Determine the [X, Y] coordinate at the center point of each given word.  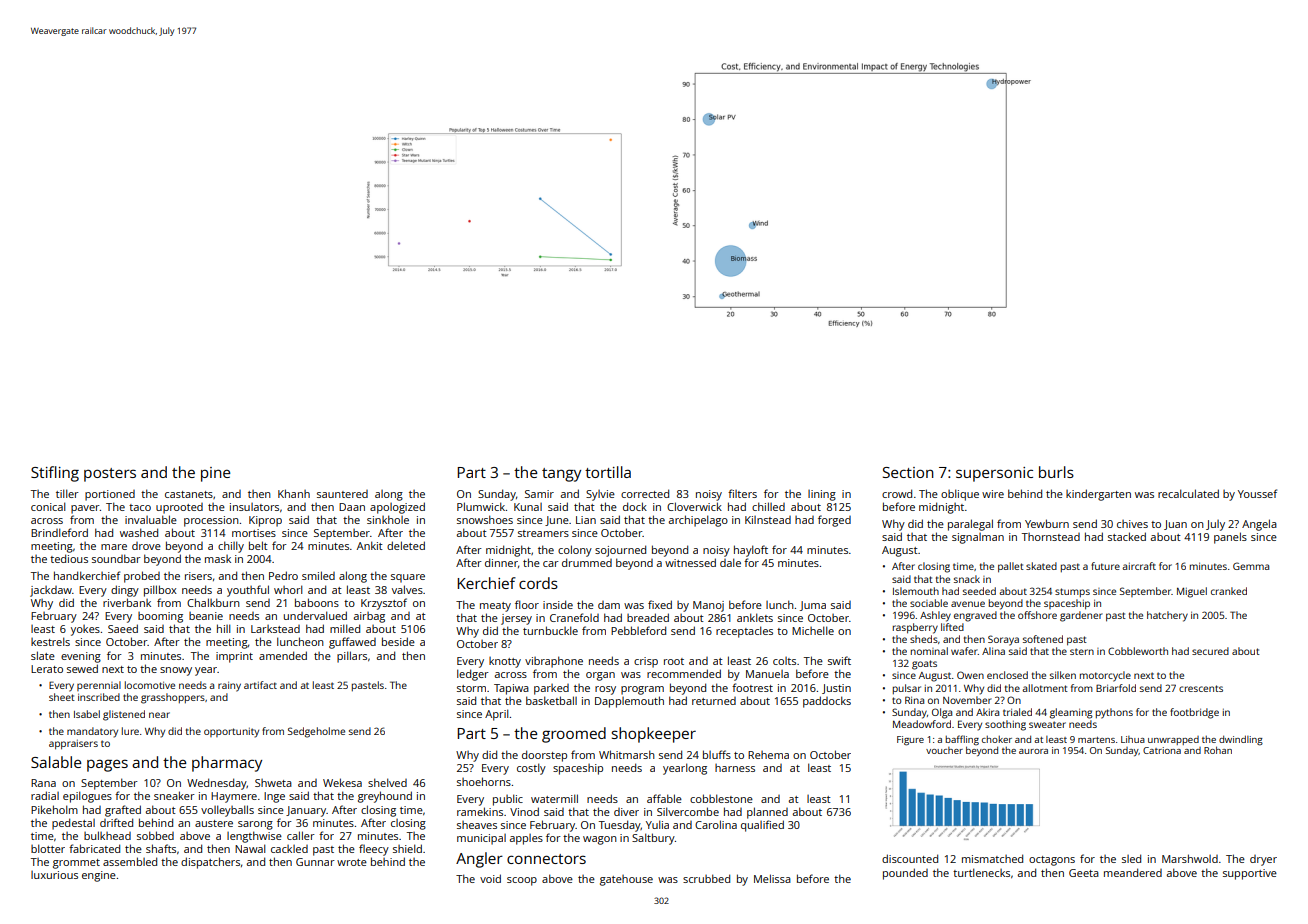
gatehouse [626, 880]
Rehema [768, 755]
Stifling [55, 474]
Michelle [813, 630]
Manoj [708, 606]
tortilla [608, 472]
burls [1056, 472]
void [490, 878]
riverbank [127, 602]
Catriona [1162, 750]
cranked [1229, 591]
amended [283, 655]
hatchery [1167, 616]
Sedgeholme [316, 732]
